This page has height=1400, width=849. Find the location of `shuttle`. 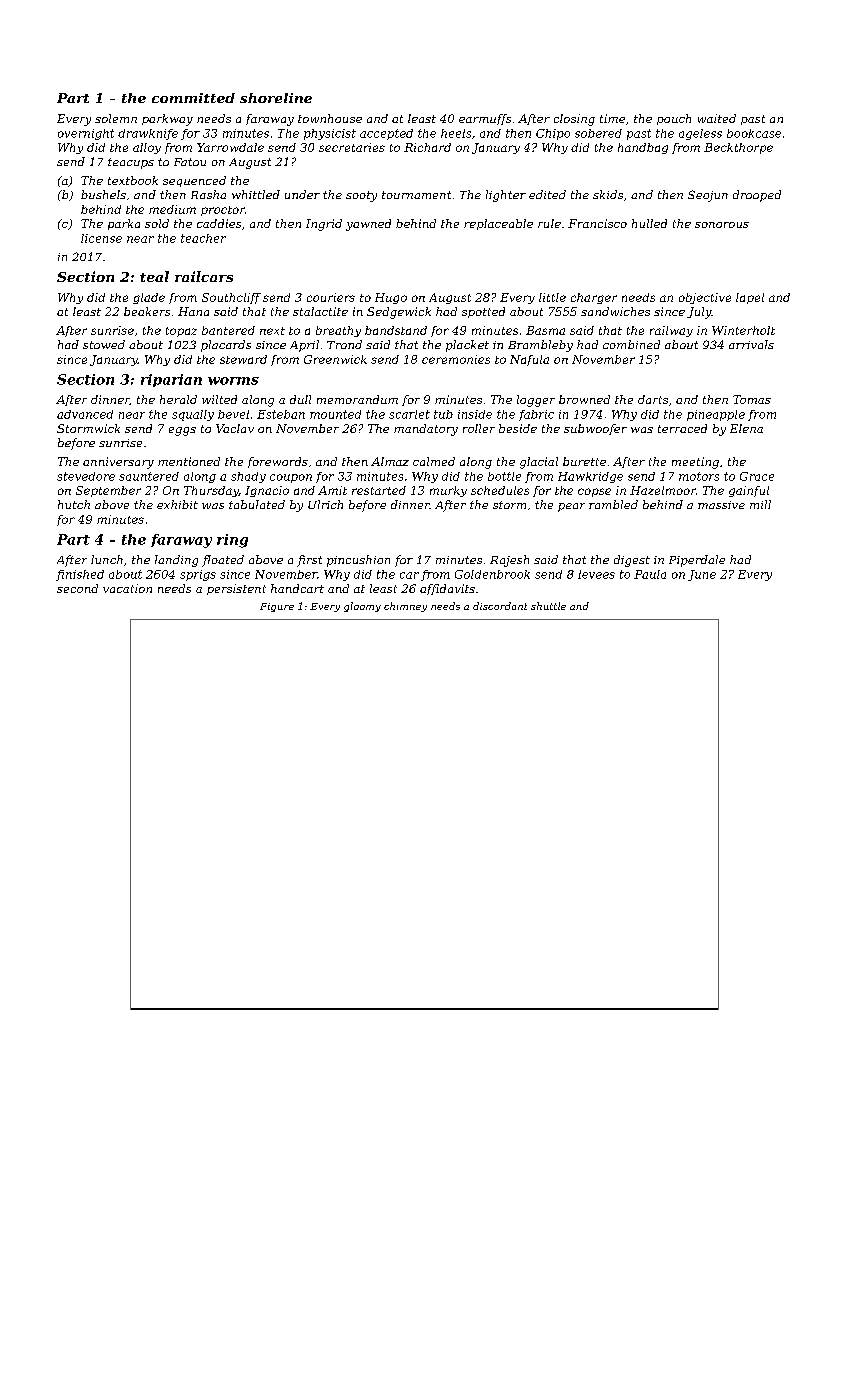

shuttle is located at coordinates (548, 606).
